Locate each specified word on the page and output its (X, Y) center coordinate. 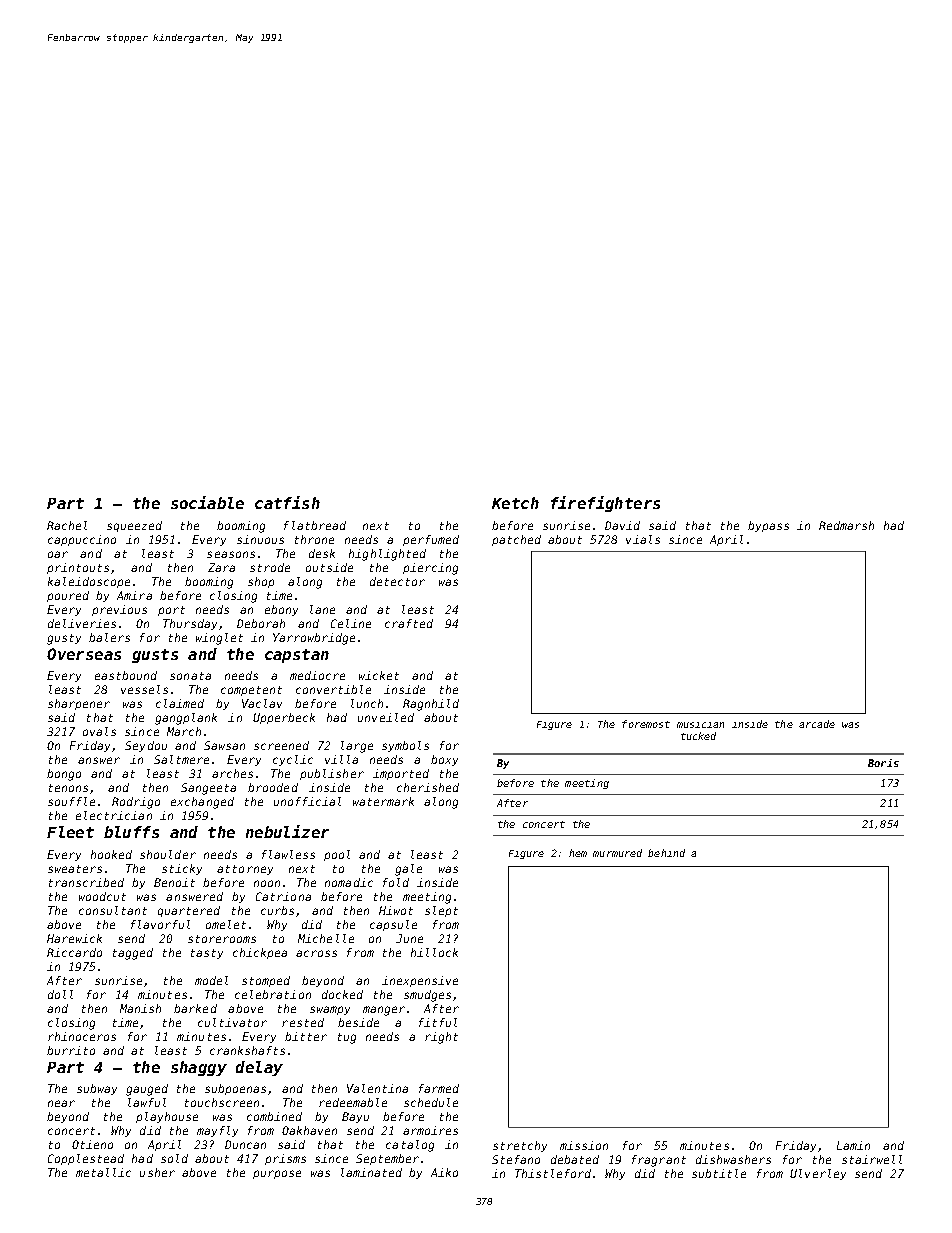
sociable (207, 502)
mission (584, 1145)
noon (267, 883)
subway (97, 1089)
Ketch (515, 503)
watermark (383, 801)
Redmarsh (846, 525)
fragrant (659, 1161)
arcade (817, 724)
